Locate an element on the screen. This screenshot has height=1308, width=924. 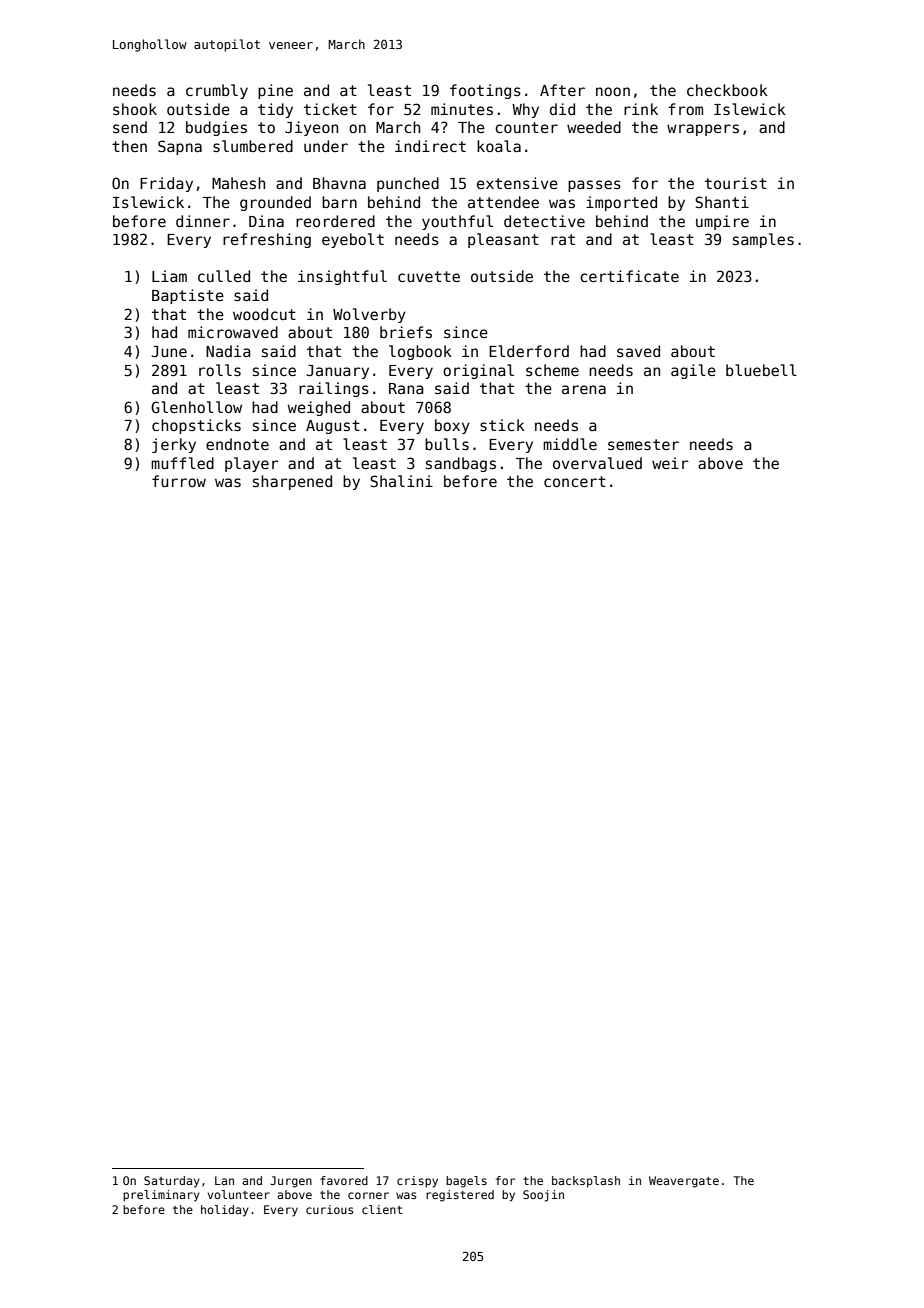
grounded is located at coordinates (275, 203).
